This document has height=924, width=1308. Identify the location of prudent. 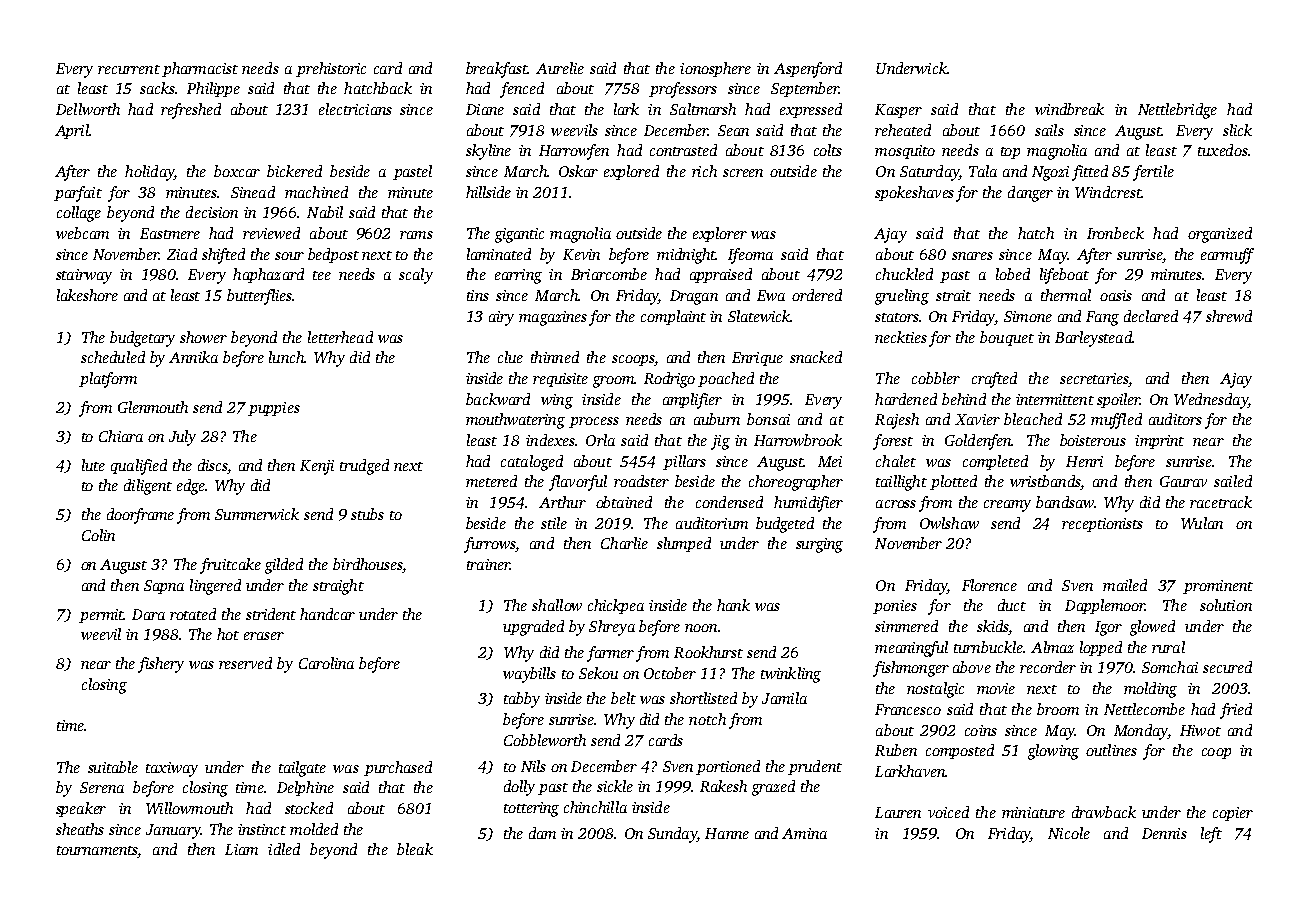
(815, 767).
